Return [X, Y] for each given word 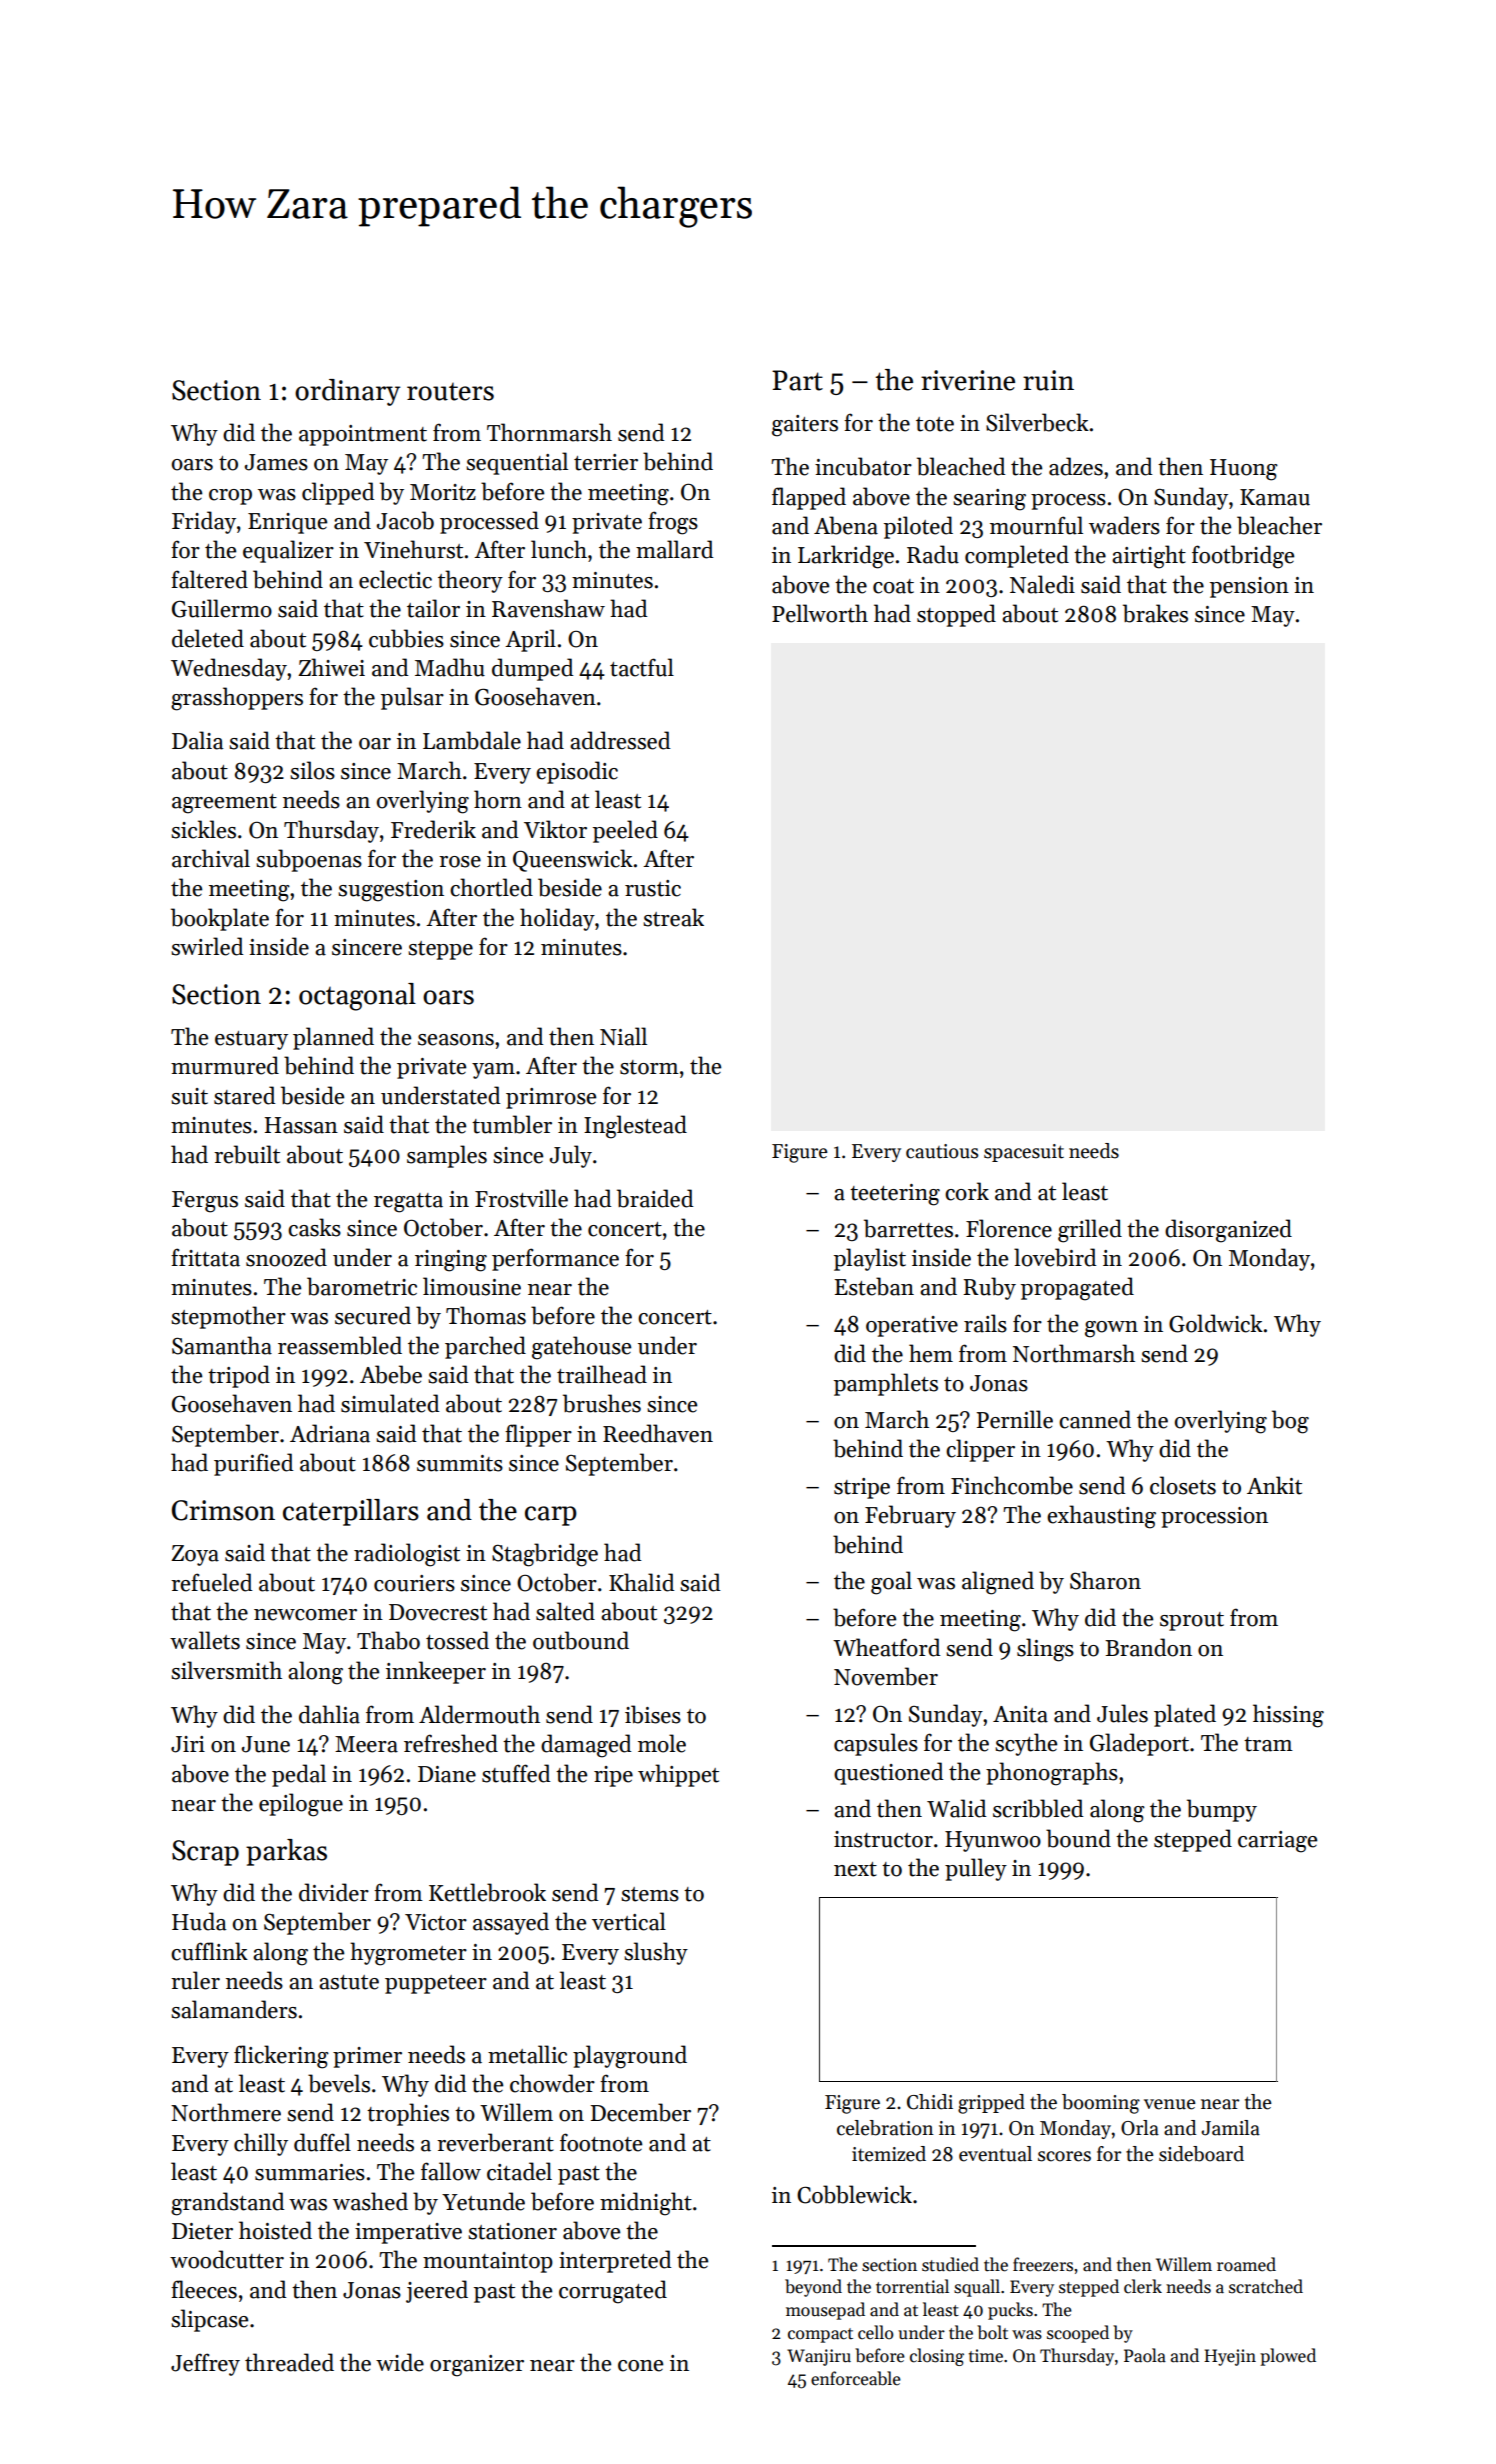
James [276, 462]
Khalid [641, 1582]
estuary [251, 1040]
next [855, 1869]
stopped [956, 615]
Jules [1122, 1713]
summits [460, 1463]
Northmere [226, 2112]
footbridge [1243, 557]
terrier [606, 462]
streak [673, 917]
